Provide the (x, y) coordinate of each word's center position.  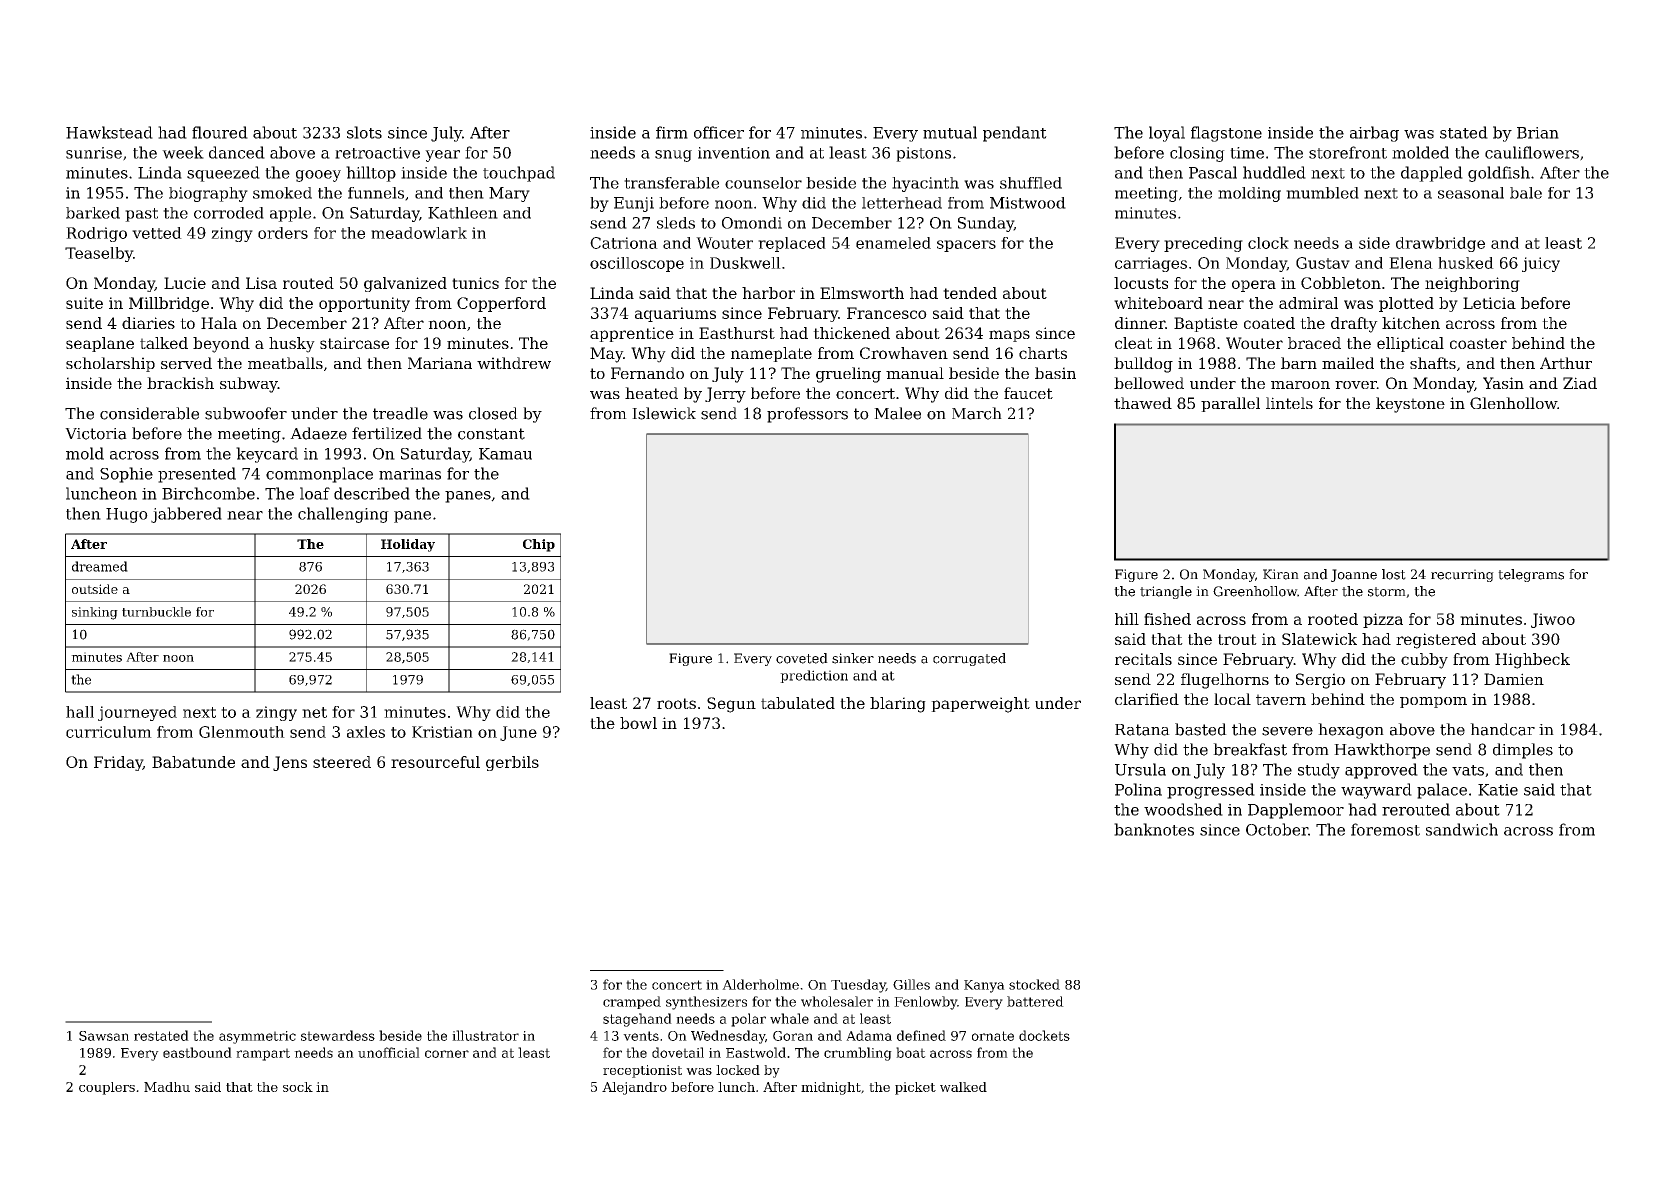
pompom (1433, 702)
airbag (1374, 134)
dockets (1044, 1035)
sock (298, 1087)
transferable (671, 183)
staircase (354, 343)
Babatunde (193, 762)
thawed (1143, 403)
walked (963, 1087)
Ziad (1580, 383)
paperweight (980, 705)
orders (283, 233)
